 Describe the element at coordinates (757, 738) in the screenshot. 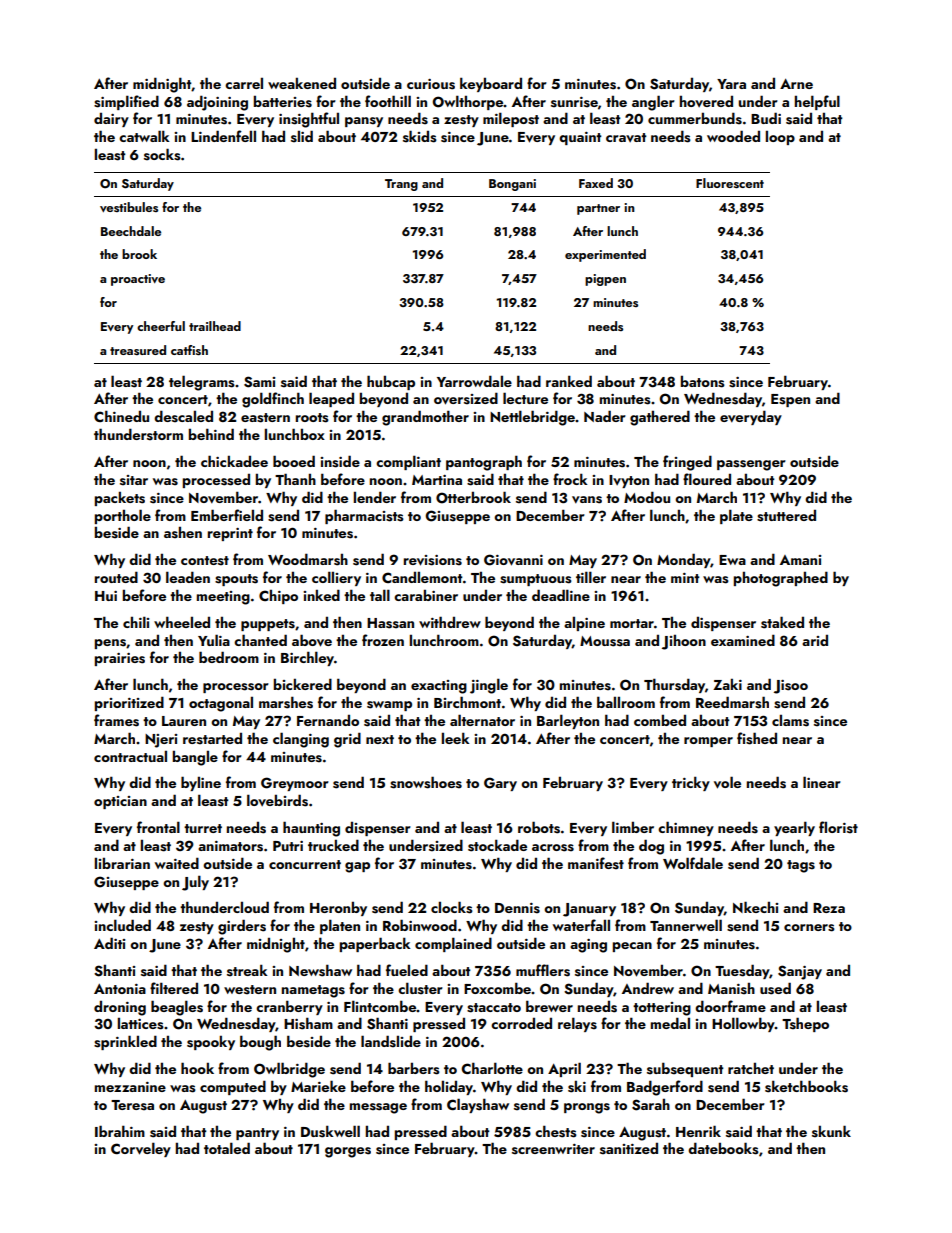

I see `fished` at that location.
